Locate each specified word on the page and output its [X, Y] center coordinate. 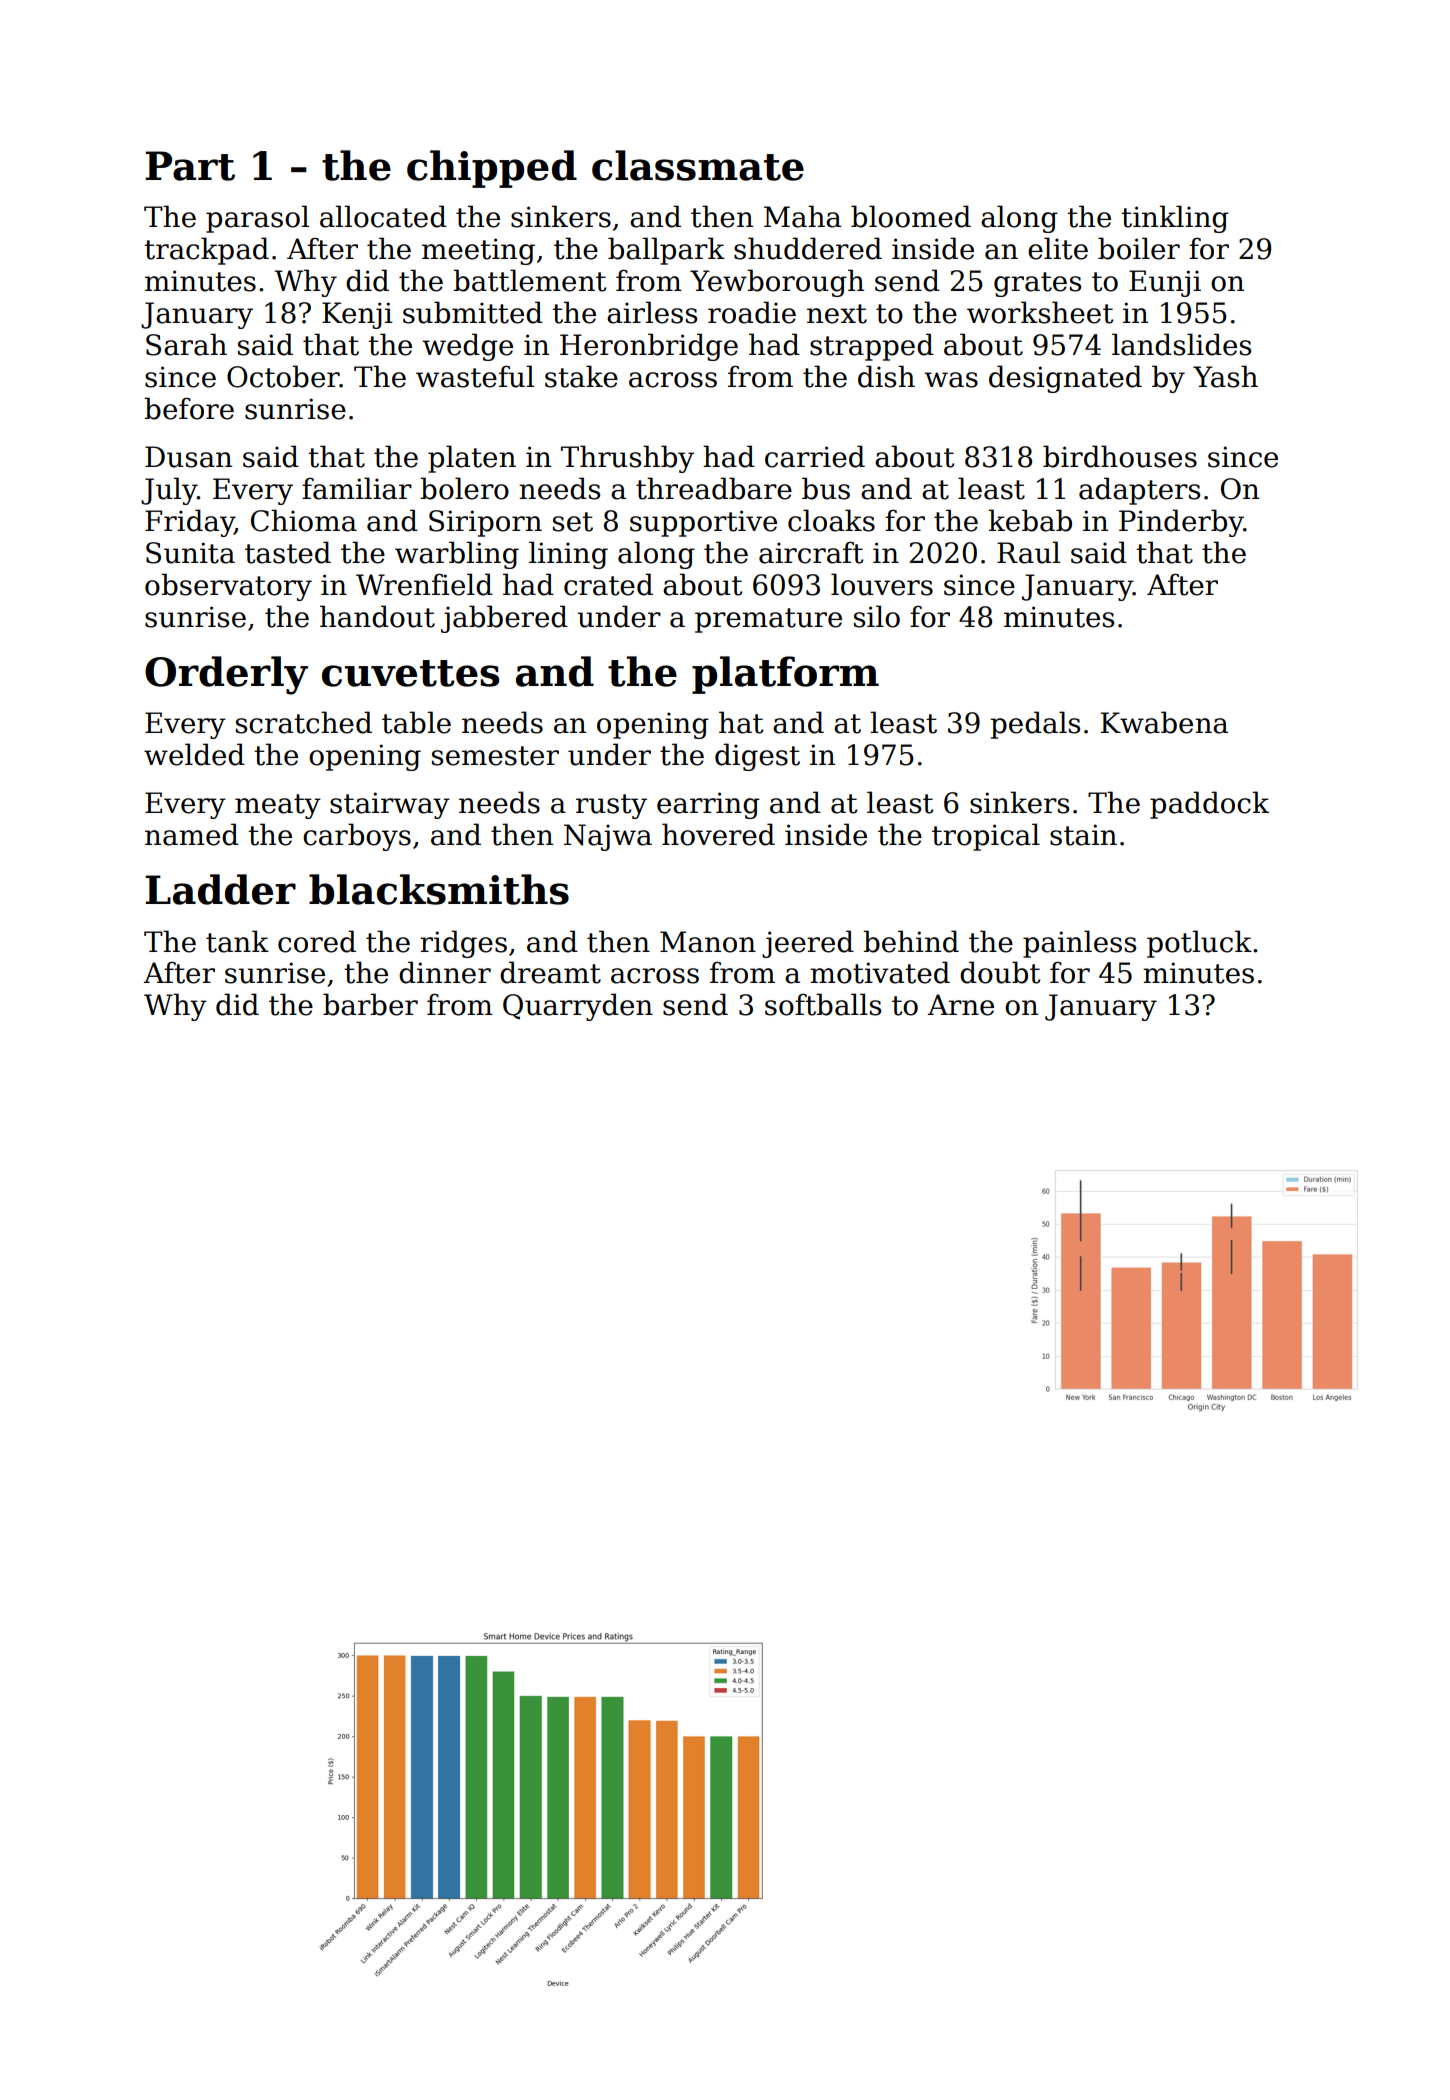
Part [190, 166]
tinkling [1175, 219]
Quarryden [578, 1007]
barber [370, 1004]
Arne [961, 1005]
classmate [698, 165]
